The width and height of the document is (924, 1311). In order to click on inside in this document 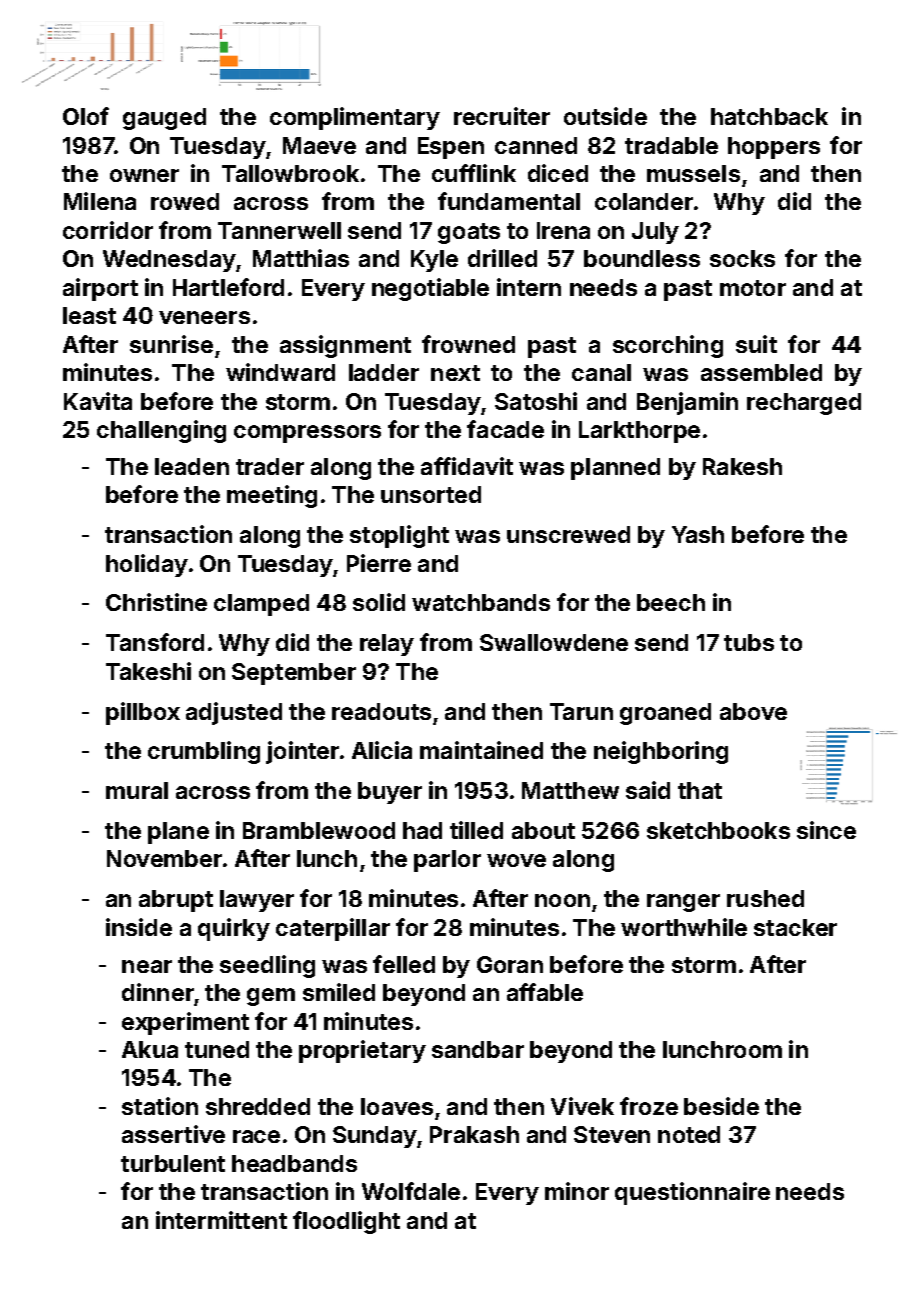, I will do `click(139, 927)`.
